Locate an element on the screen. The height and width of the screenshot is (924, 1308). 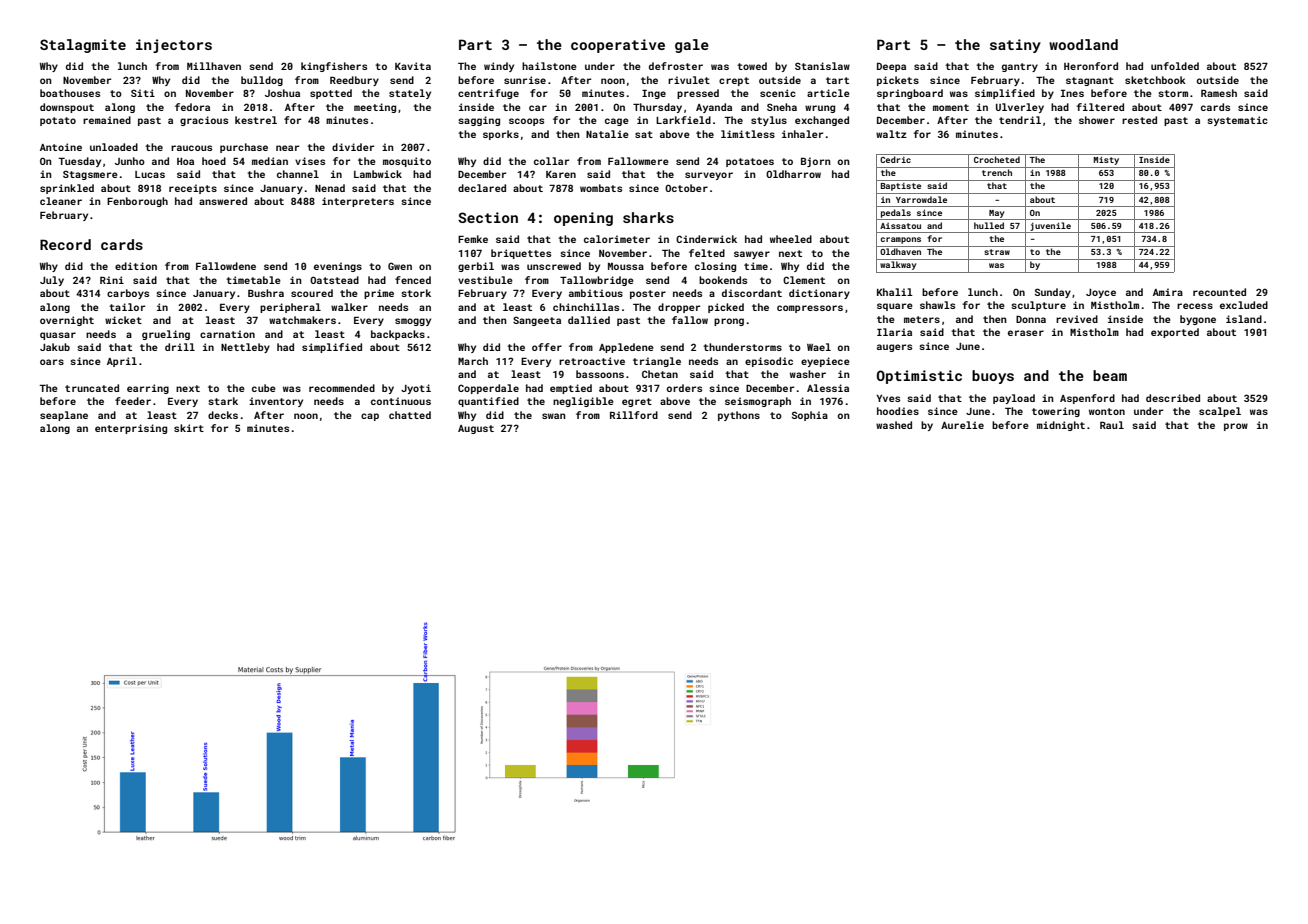
exported is located at coordinates (1175, 333).
